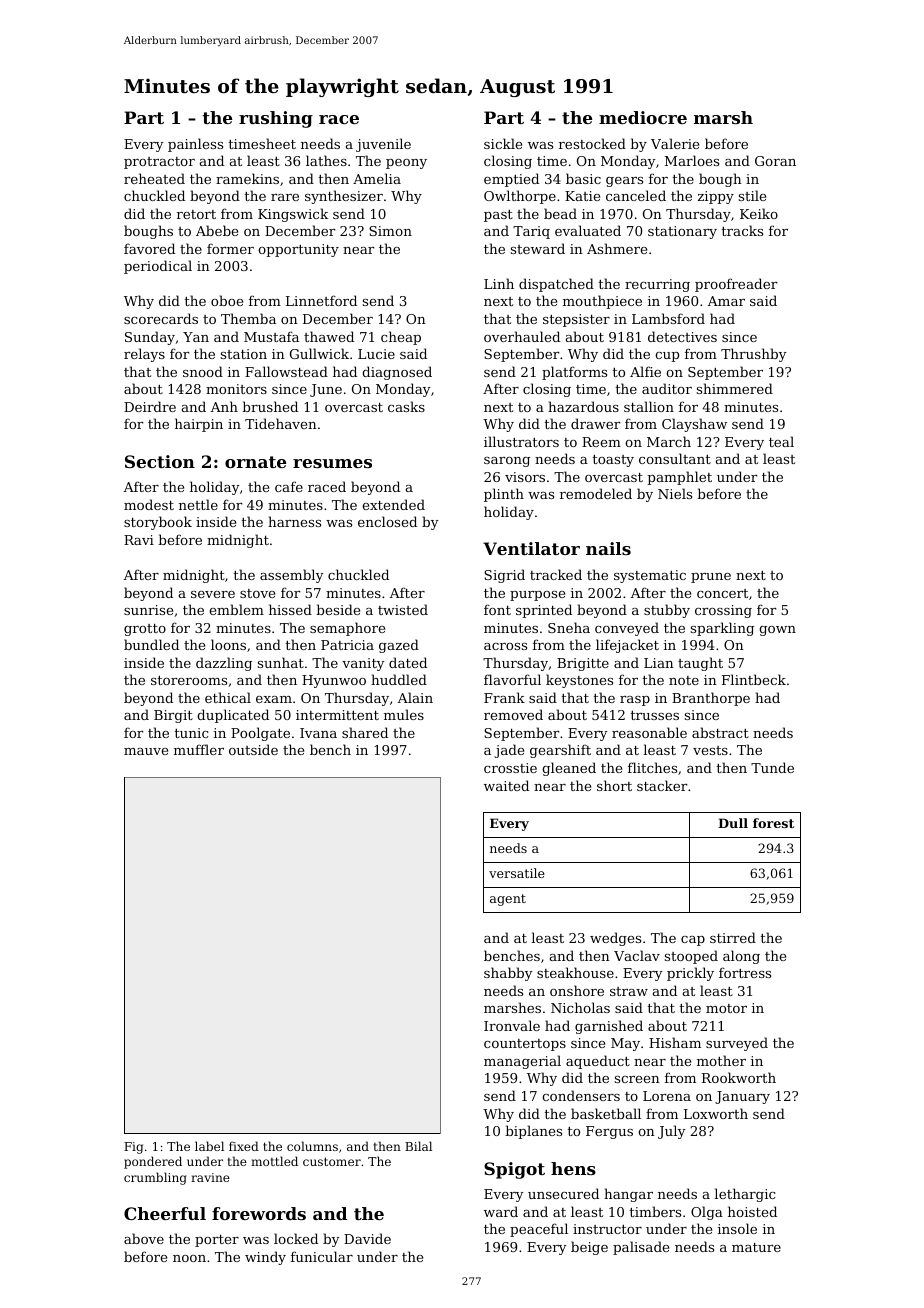  What do you see at coordinates (539, 1230) in the image?
I see `peaceful` at bounding box center [539, 1230].
